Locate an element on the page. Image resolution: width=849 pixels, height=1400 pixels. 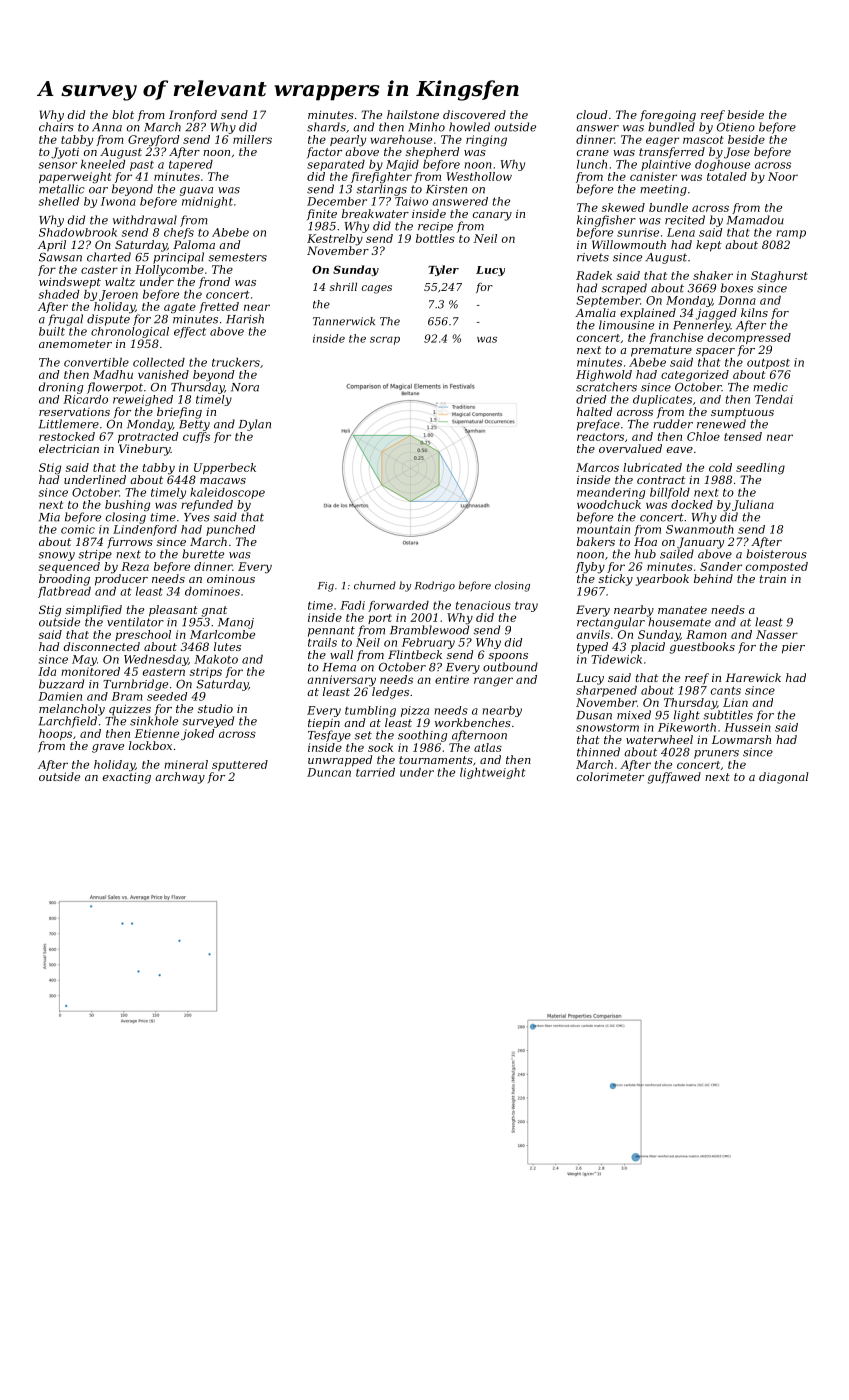
docked is located at coordinates (692, 504).
